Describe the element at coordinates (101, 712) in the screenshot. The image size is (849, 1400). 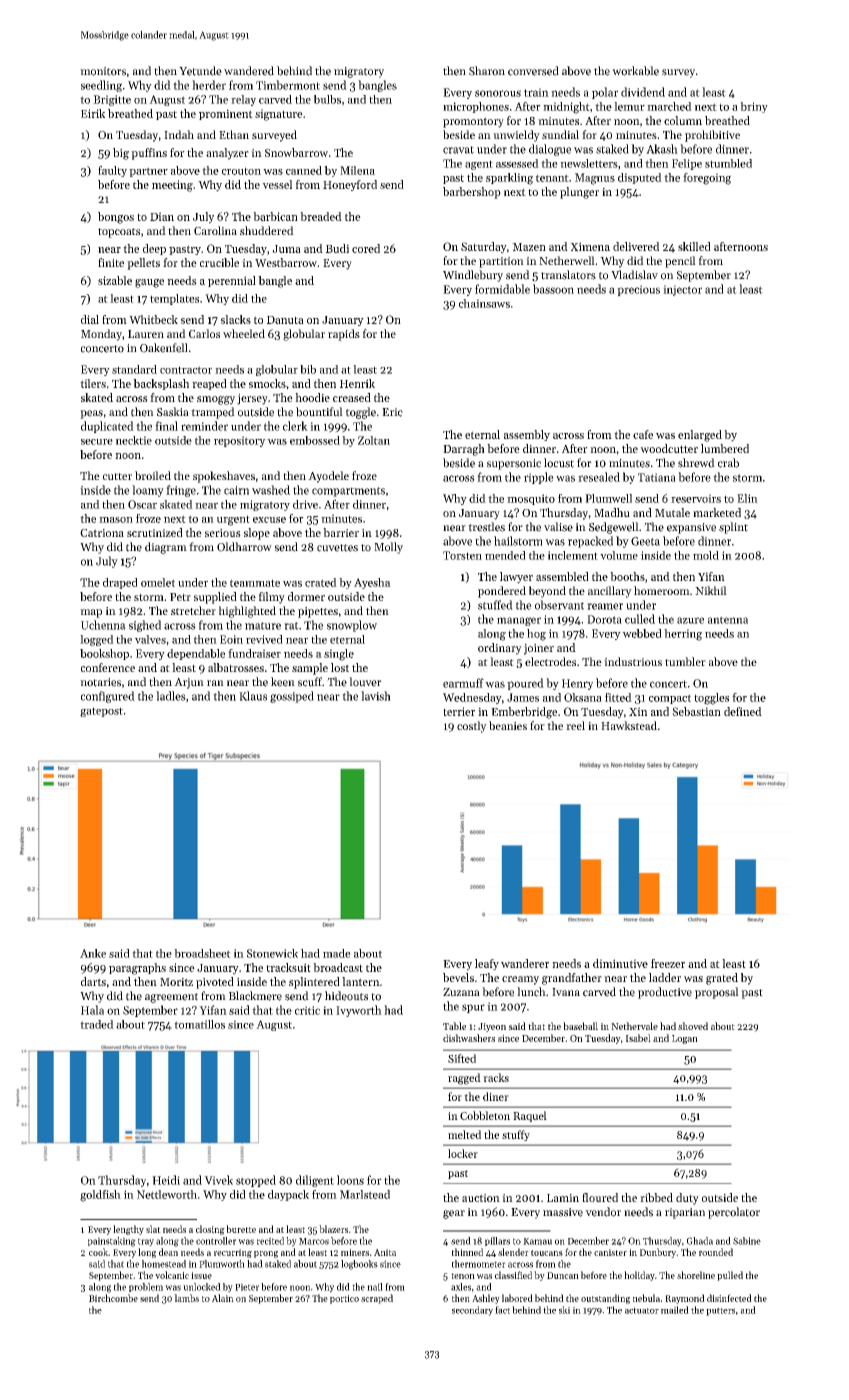
I see `gatepost` at that location.
